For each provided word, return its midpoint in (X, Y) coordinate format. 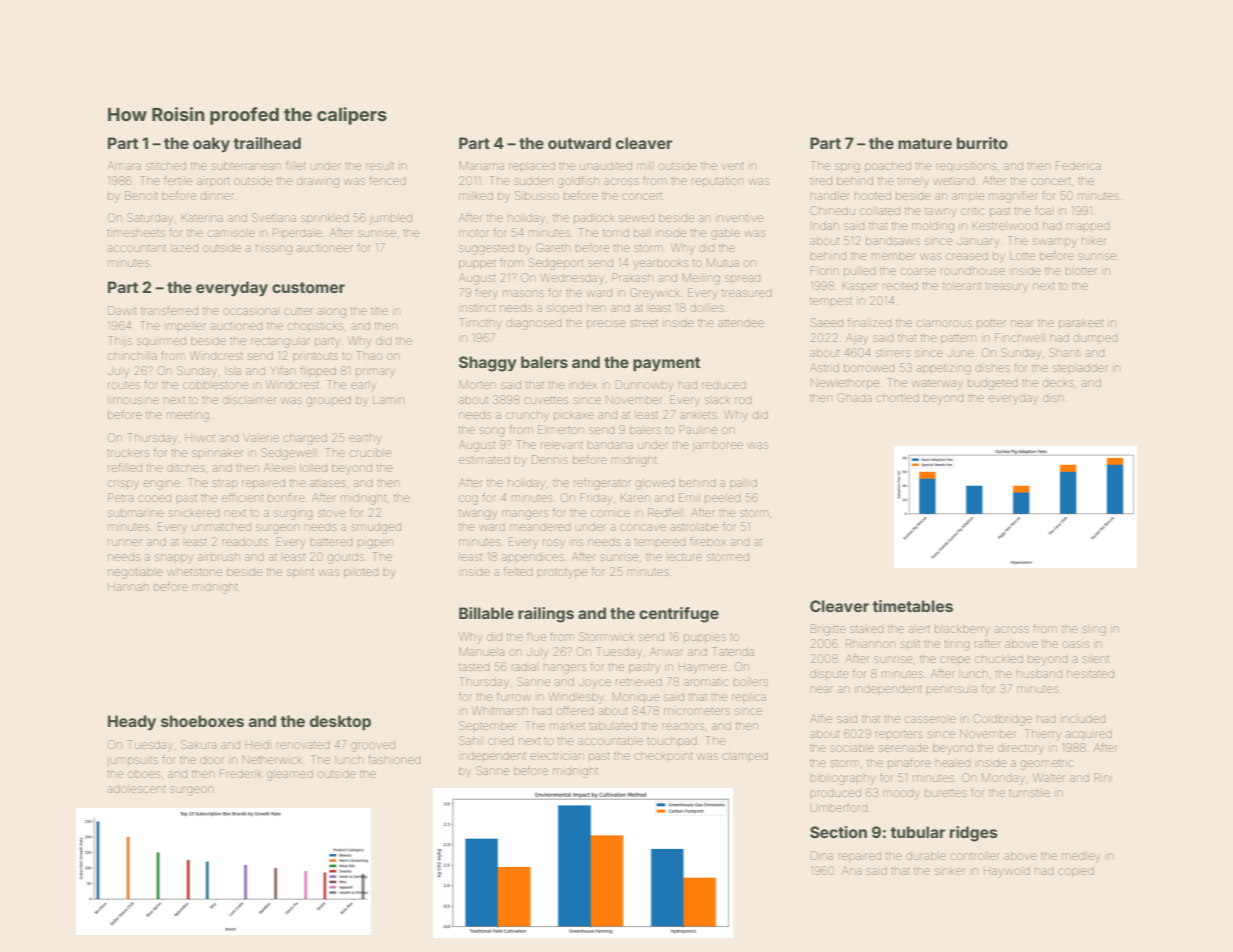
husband (1039, 674)
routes (124, 385)
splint (300, 573)
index (583, 385)
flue (536, 636)
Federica (1078, 165)
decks (1058, 383)
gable (725, 235)
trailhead (267, 143)
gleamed (290, 775)
